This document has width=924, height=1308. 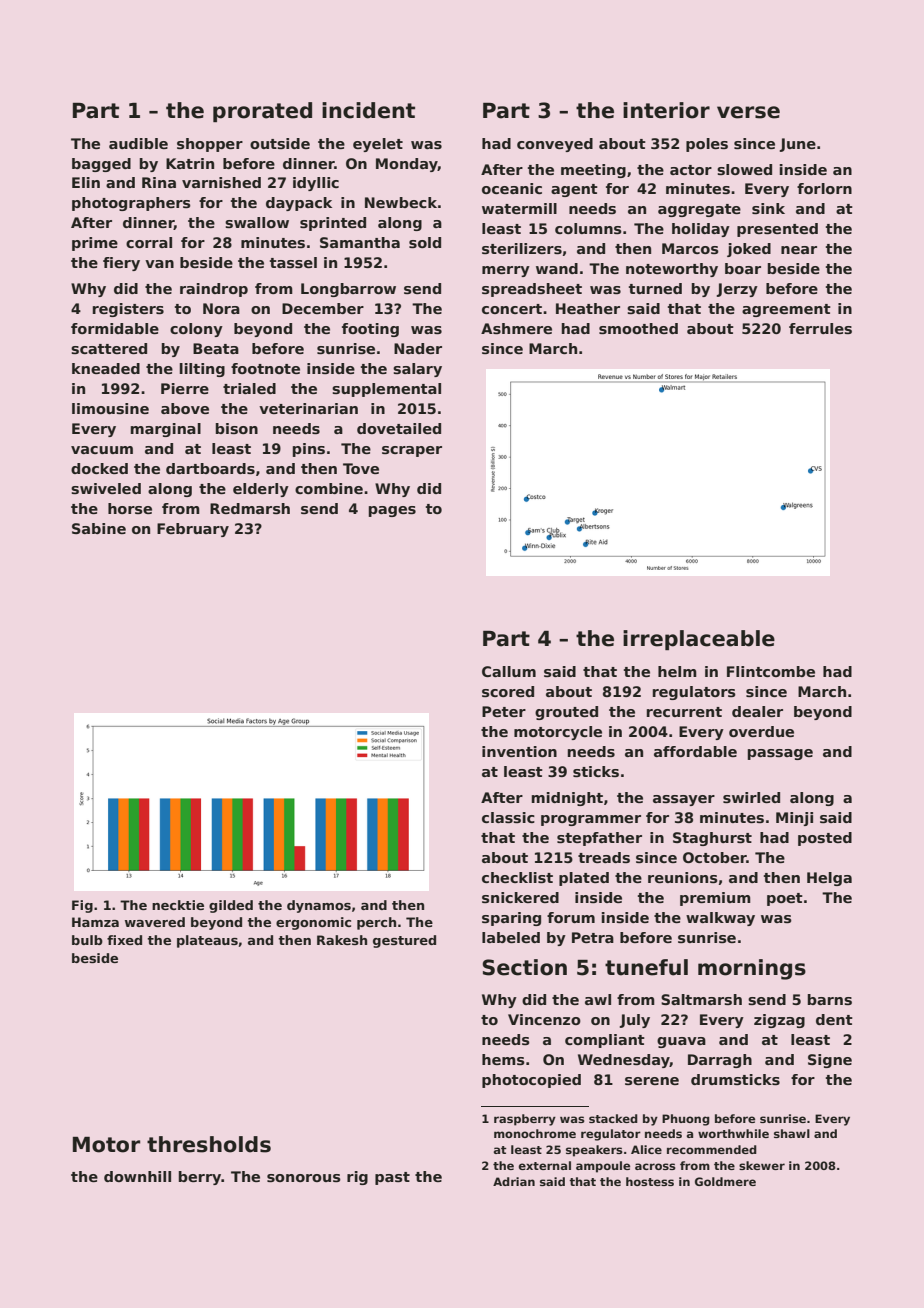 What do you see at coordinates (512, 188) in the document?
I see `oceanic` at bounding box center [512, 188].
